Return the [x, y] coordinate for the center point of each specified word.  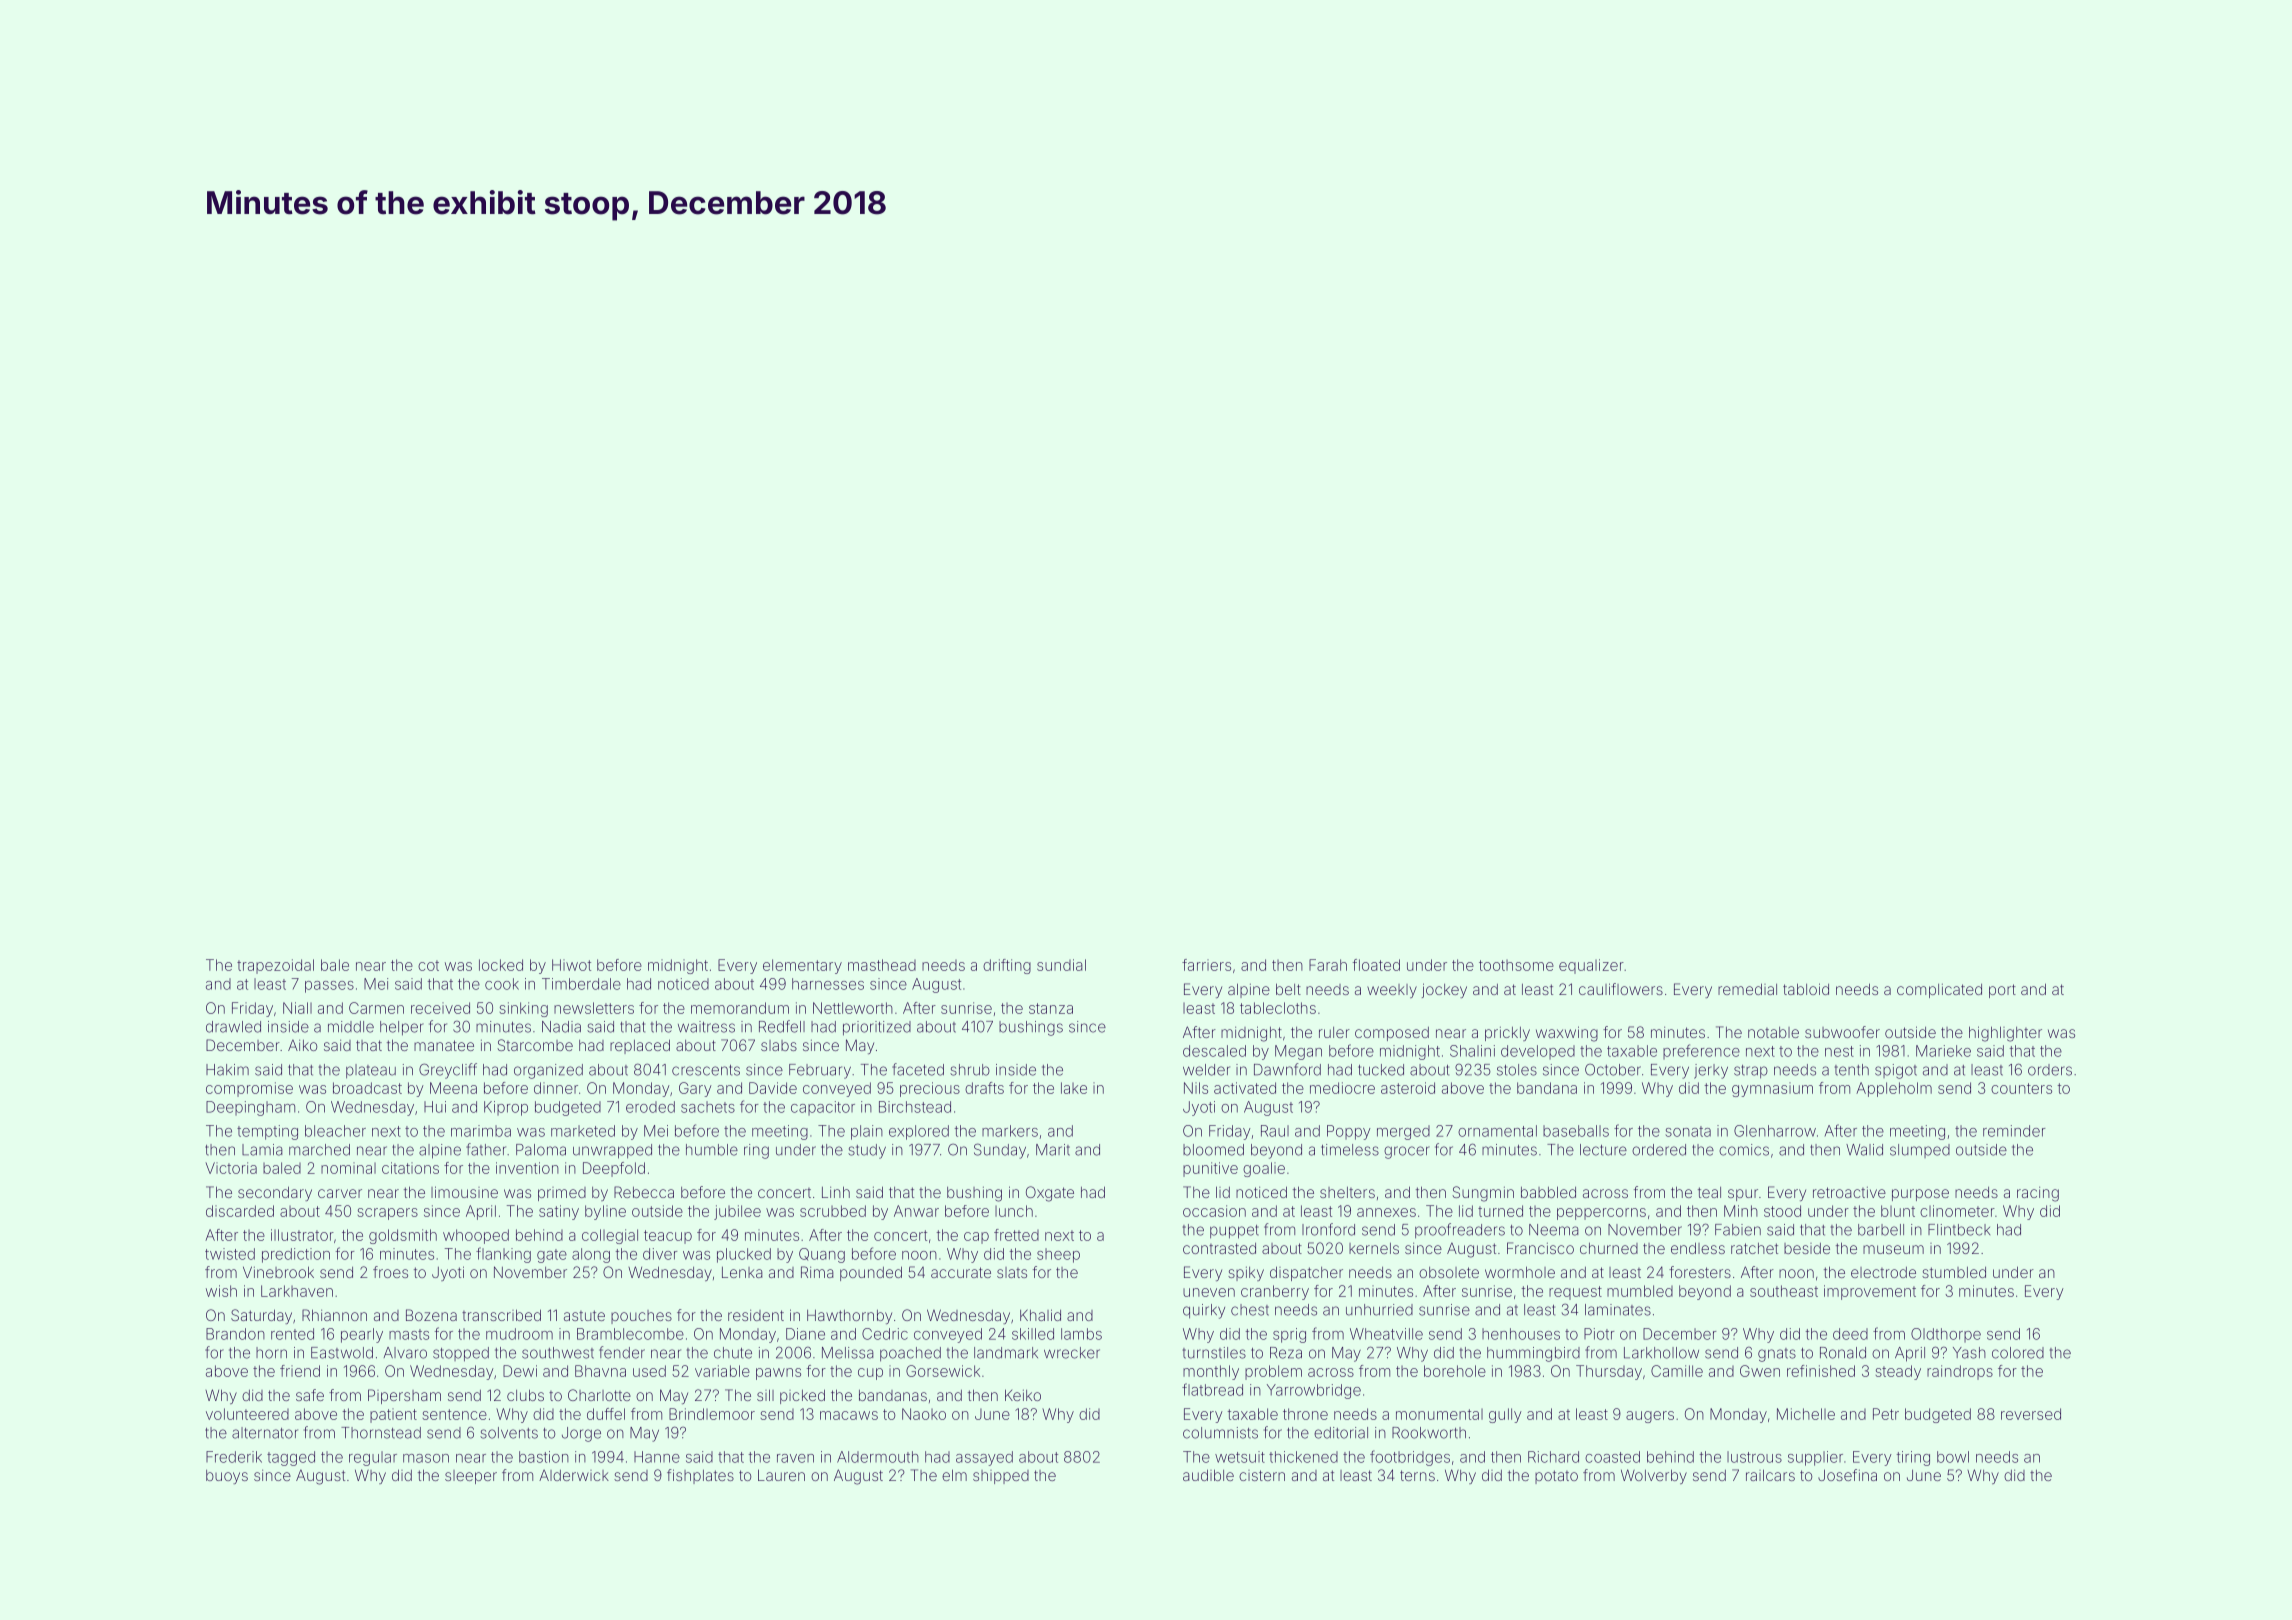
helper [402, 1028]
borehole [1455, 1371]
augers [1650, 1417]
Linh [836, 1192]
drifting [1007, 966]
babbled [1548, 1192]
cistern [1262, 1475]
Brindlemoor [712, 1414]
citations [410, 1168]
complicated [1939, 991]
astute [584, 1315]
